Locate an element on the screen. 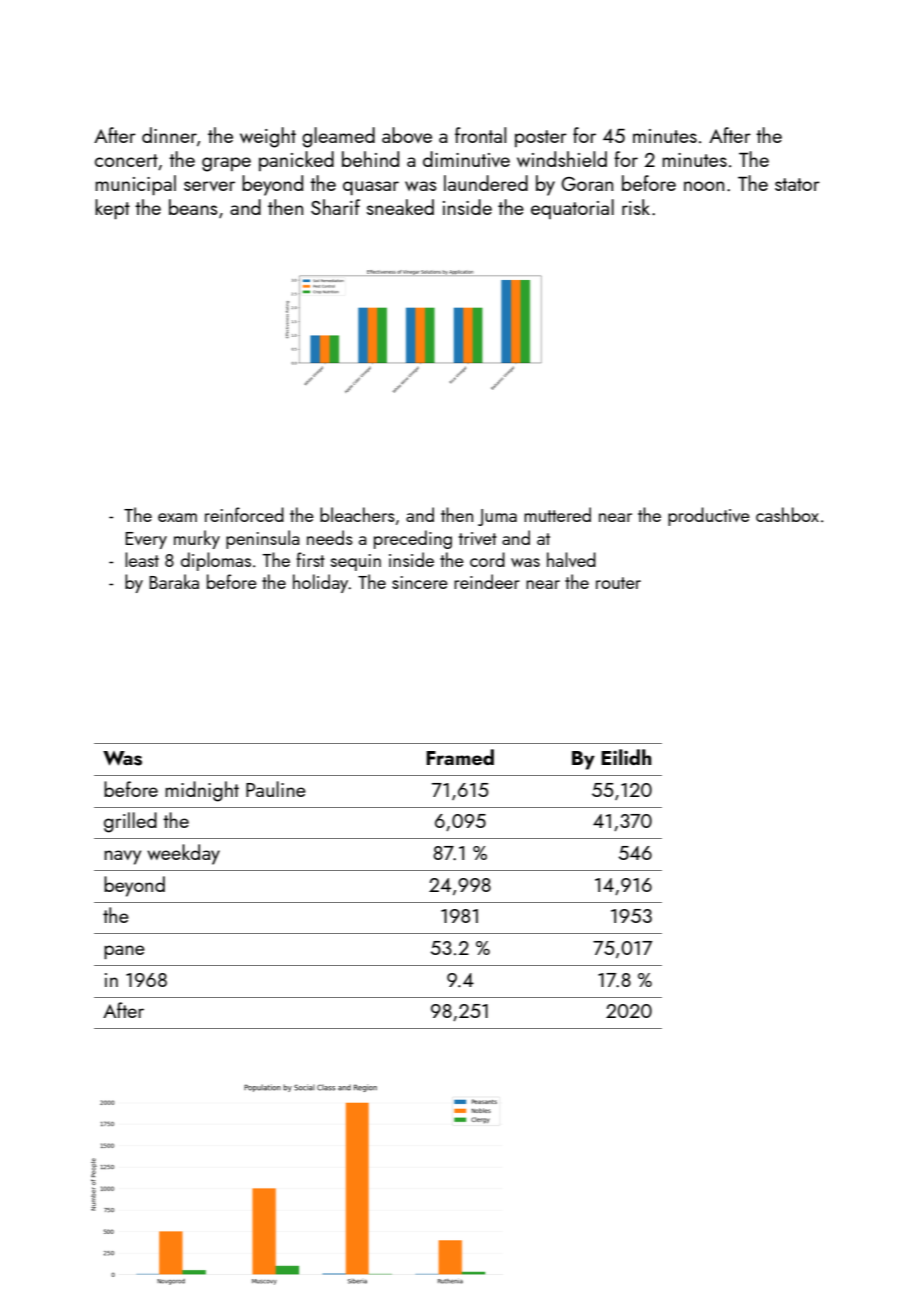 This screenshot has width=924, height=1308. Eilidh is located at coordinates (626, 757).
